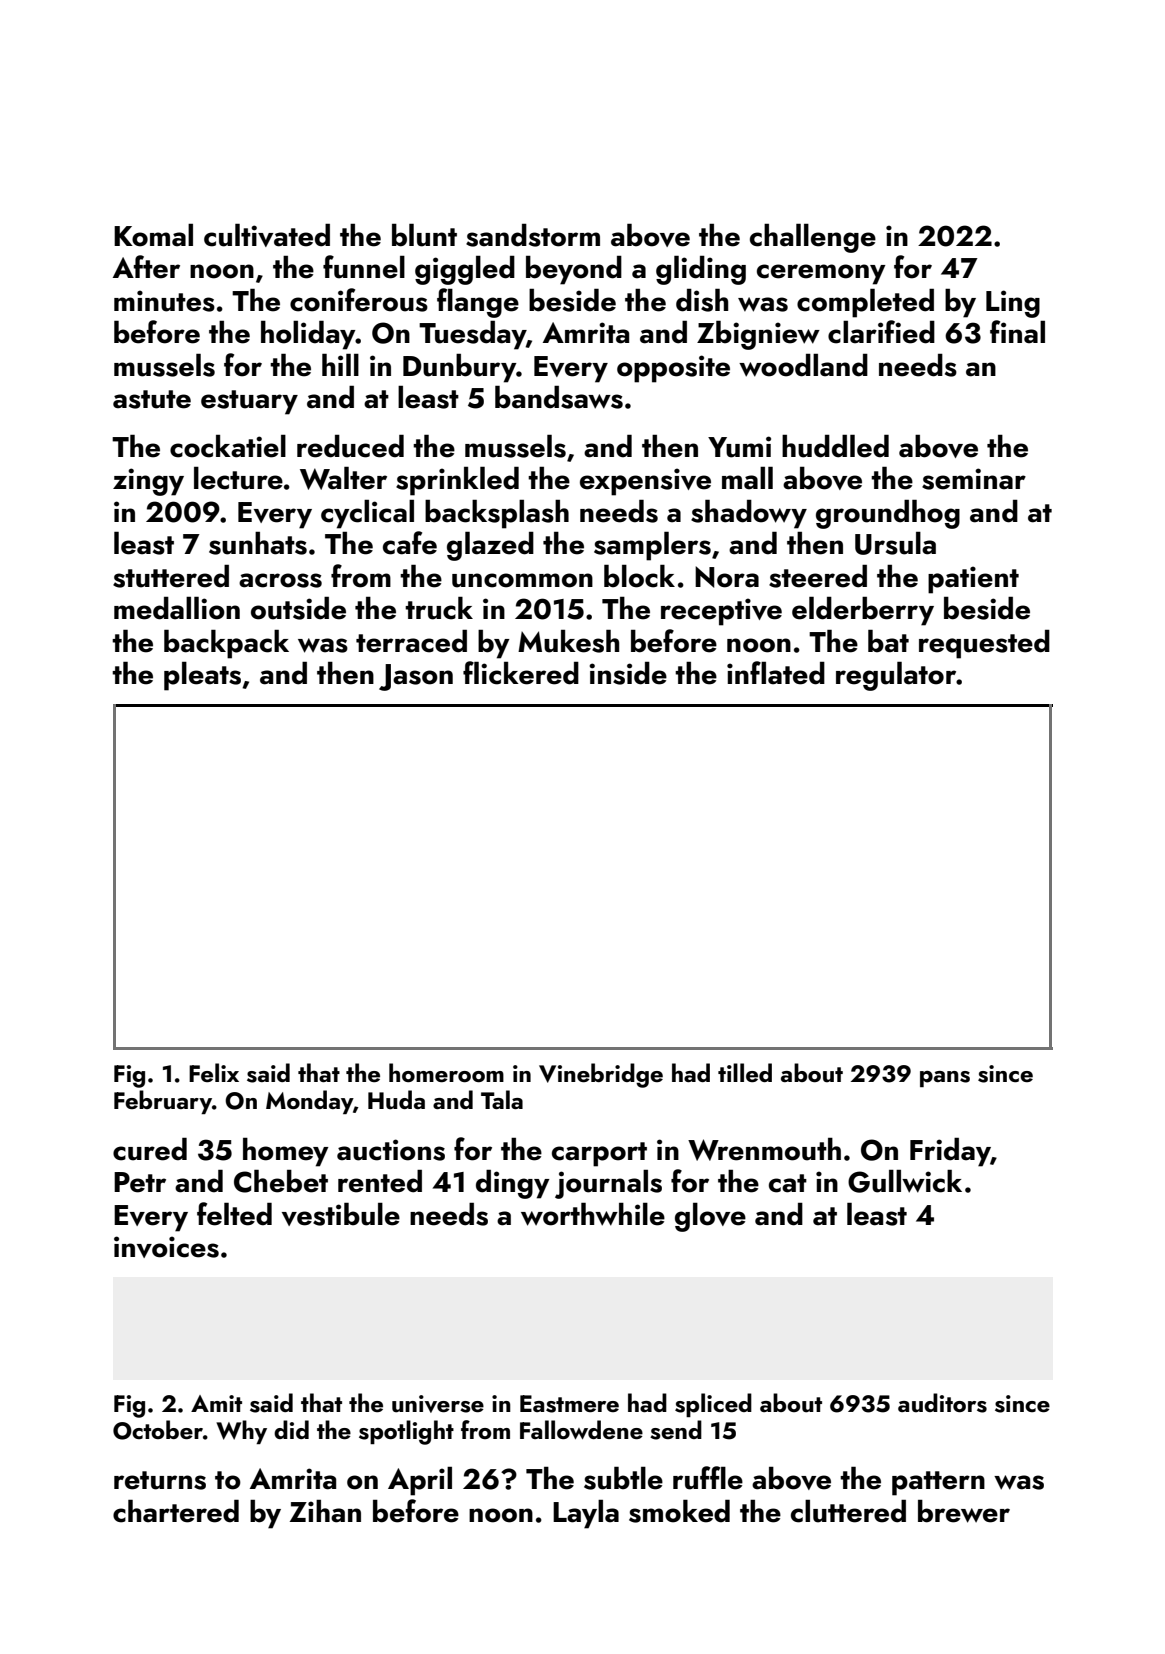 The height and width of the image is (1654, 1165). Describe the element at coordinates (569, 1404) in the image. I see `Eastmere` at that location.
